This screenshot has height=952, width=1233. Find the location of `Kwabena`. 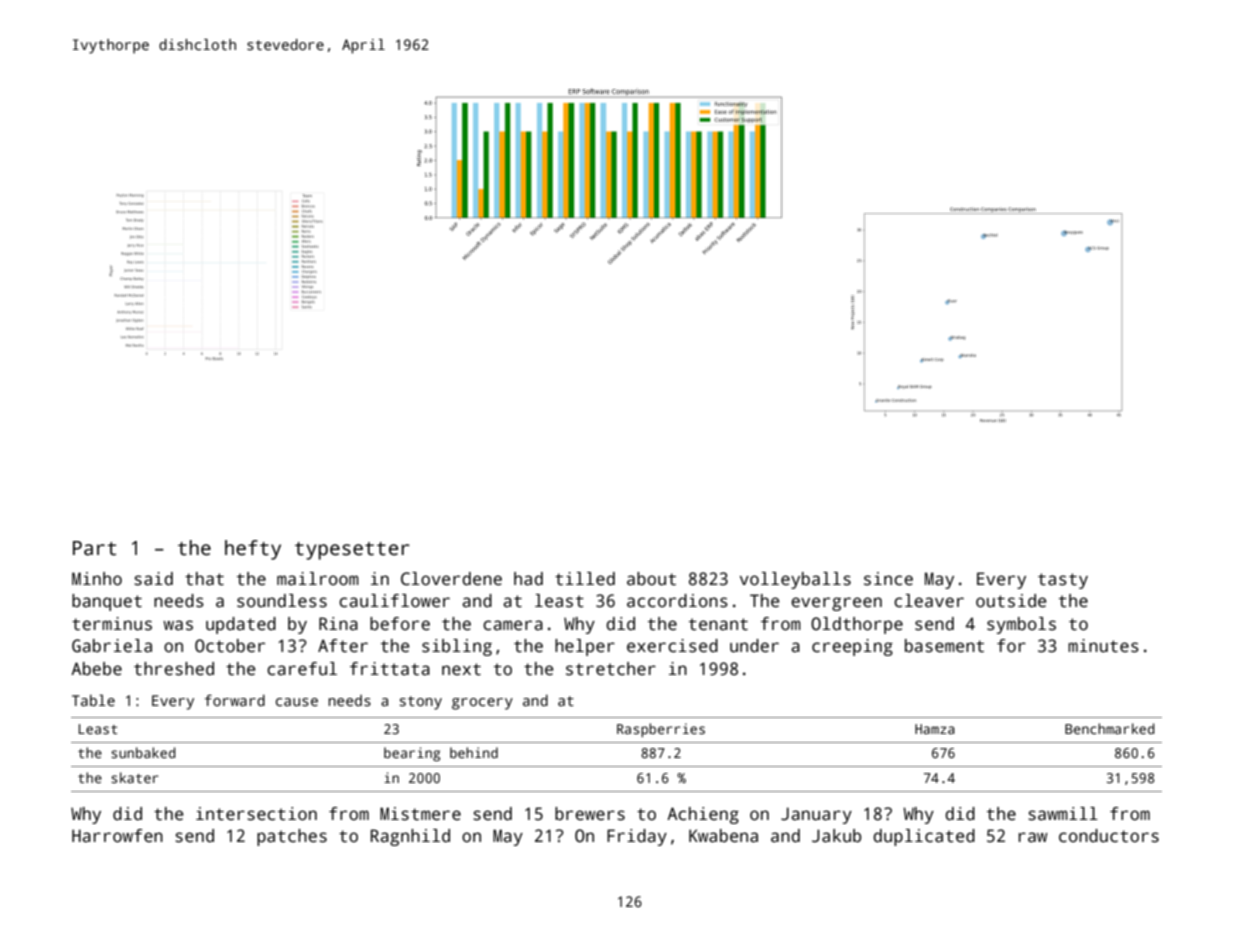

Kwabena is located at coordinates (723, 836).
